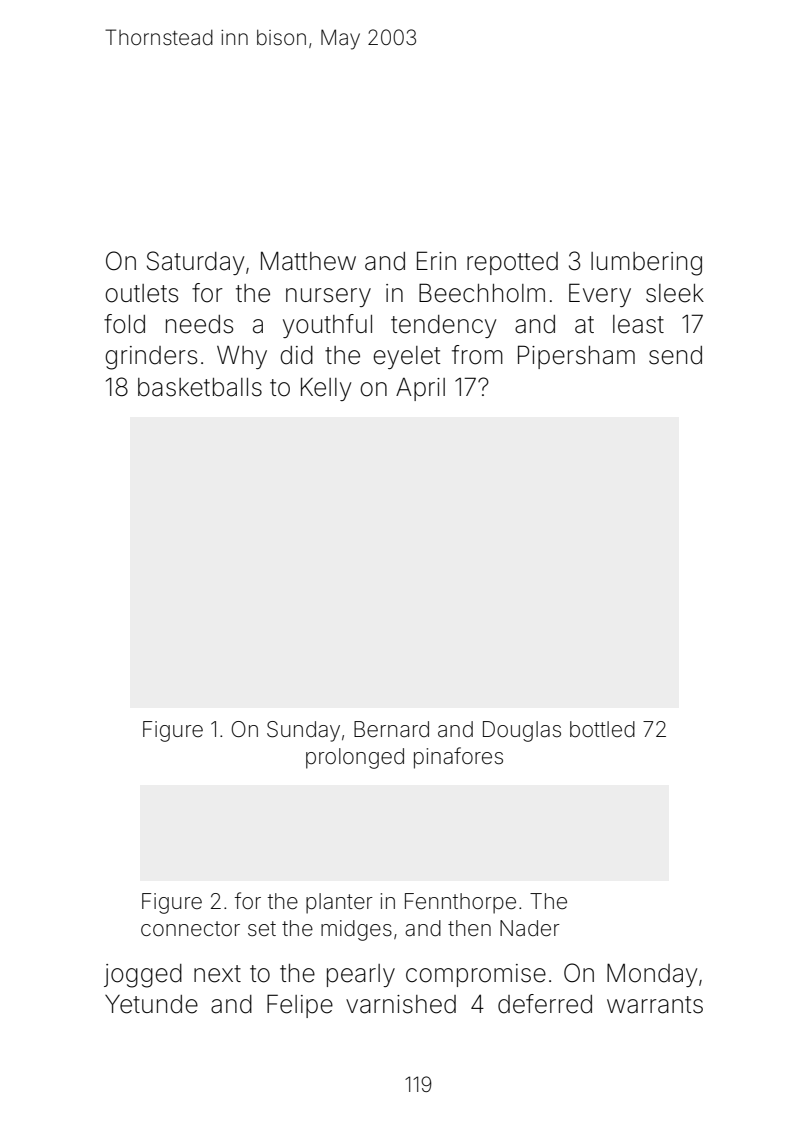  I want to click on set, so click(262, 928).
